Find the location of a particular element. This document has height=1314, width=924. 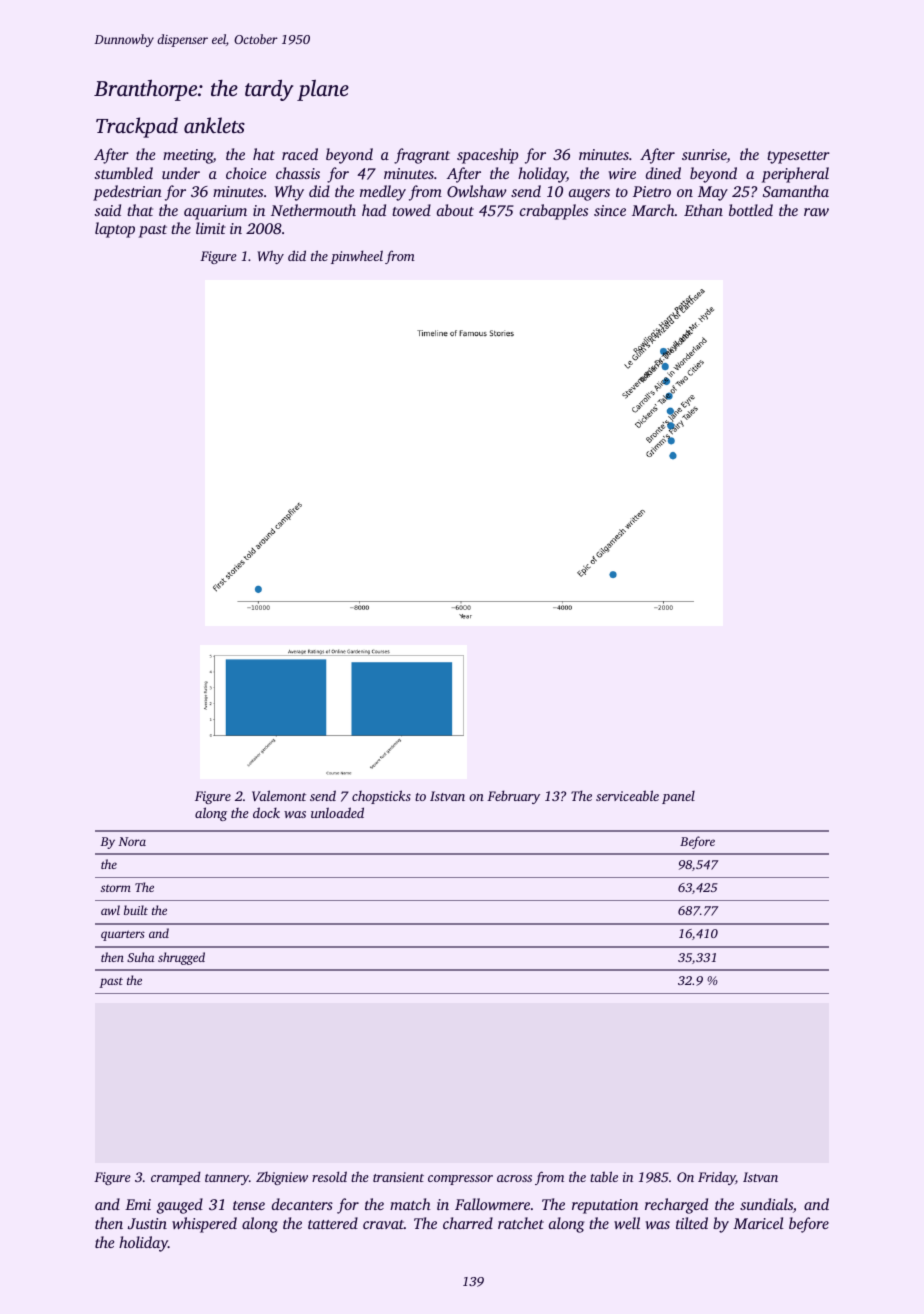

Maricel is located at coordinates (758, 1223).
